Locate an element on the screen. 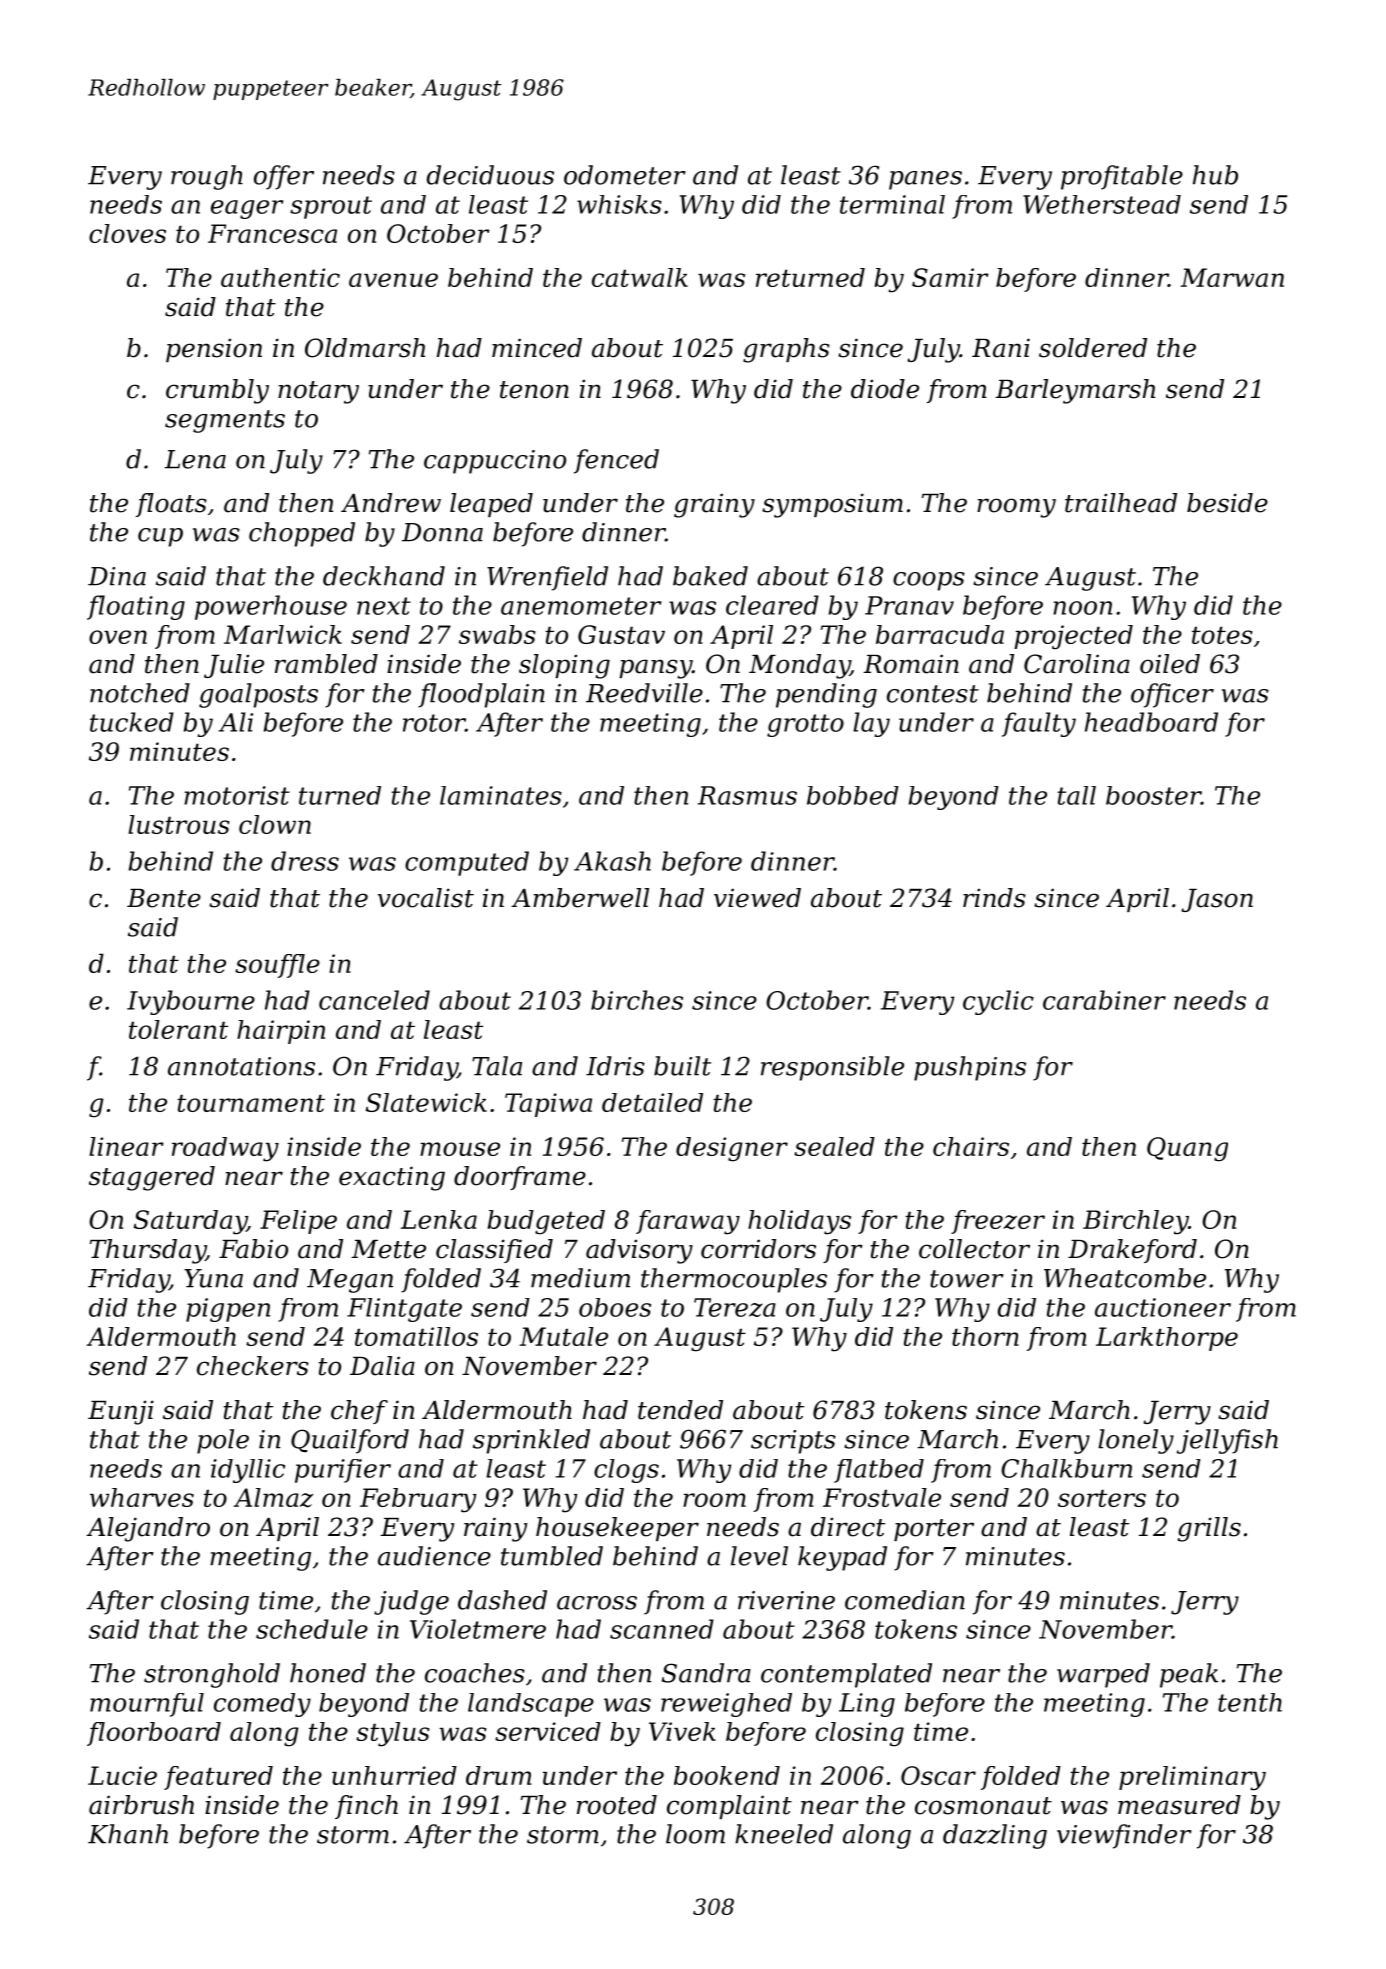 This screenshot has width=1386, height=1969. whisks is located at coordinates (619, 204).
